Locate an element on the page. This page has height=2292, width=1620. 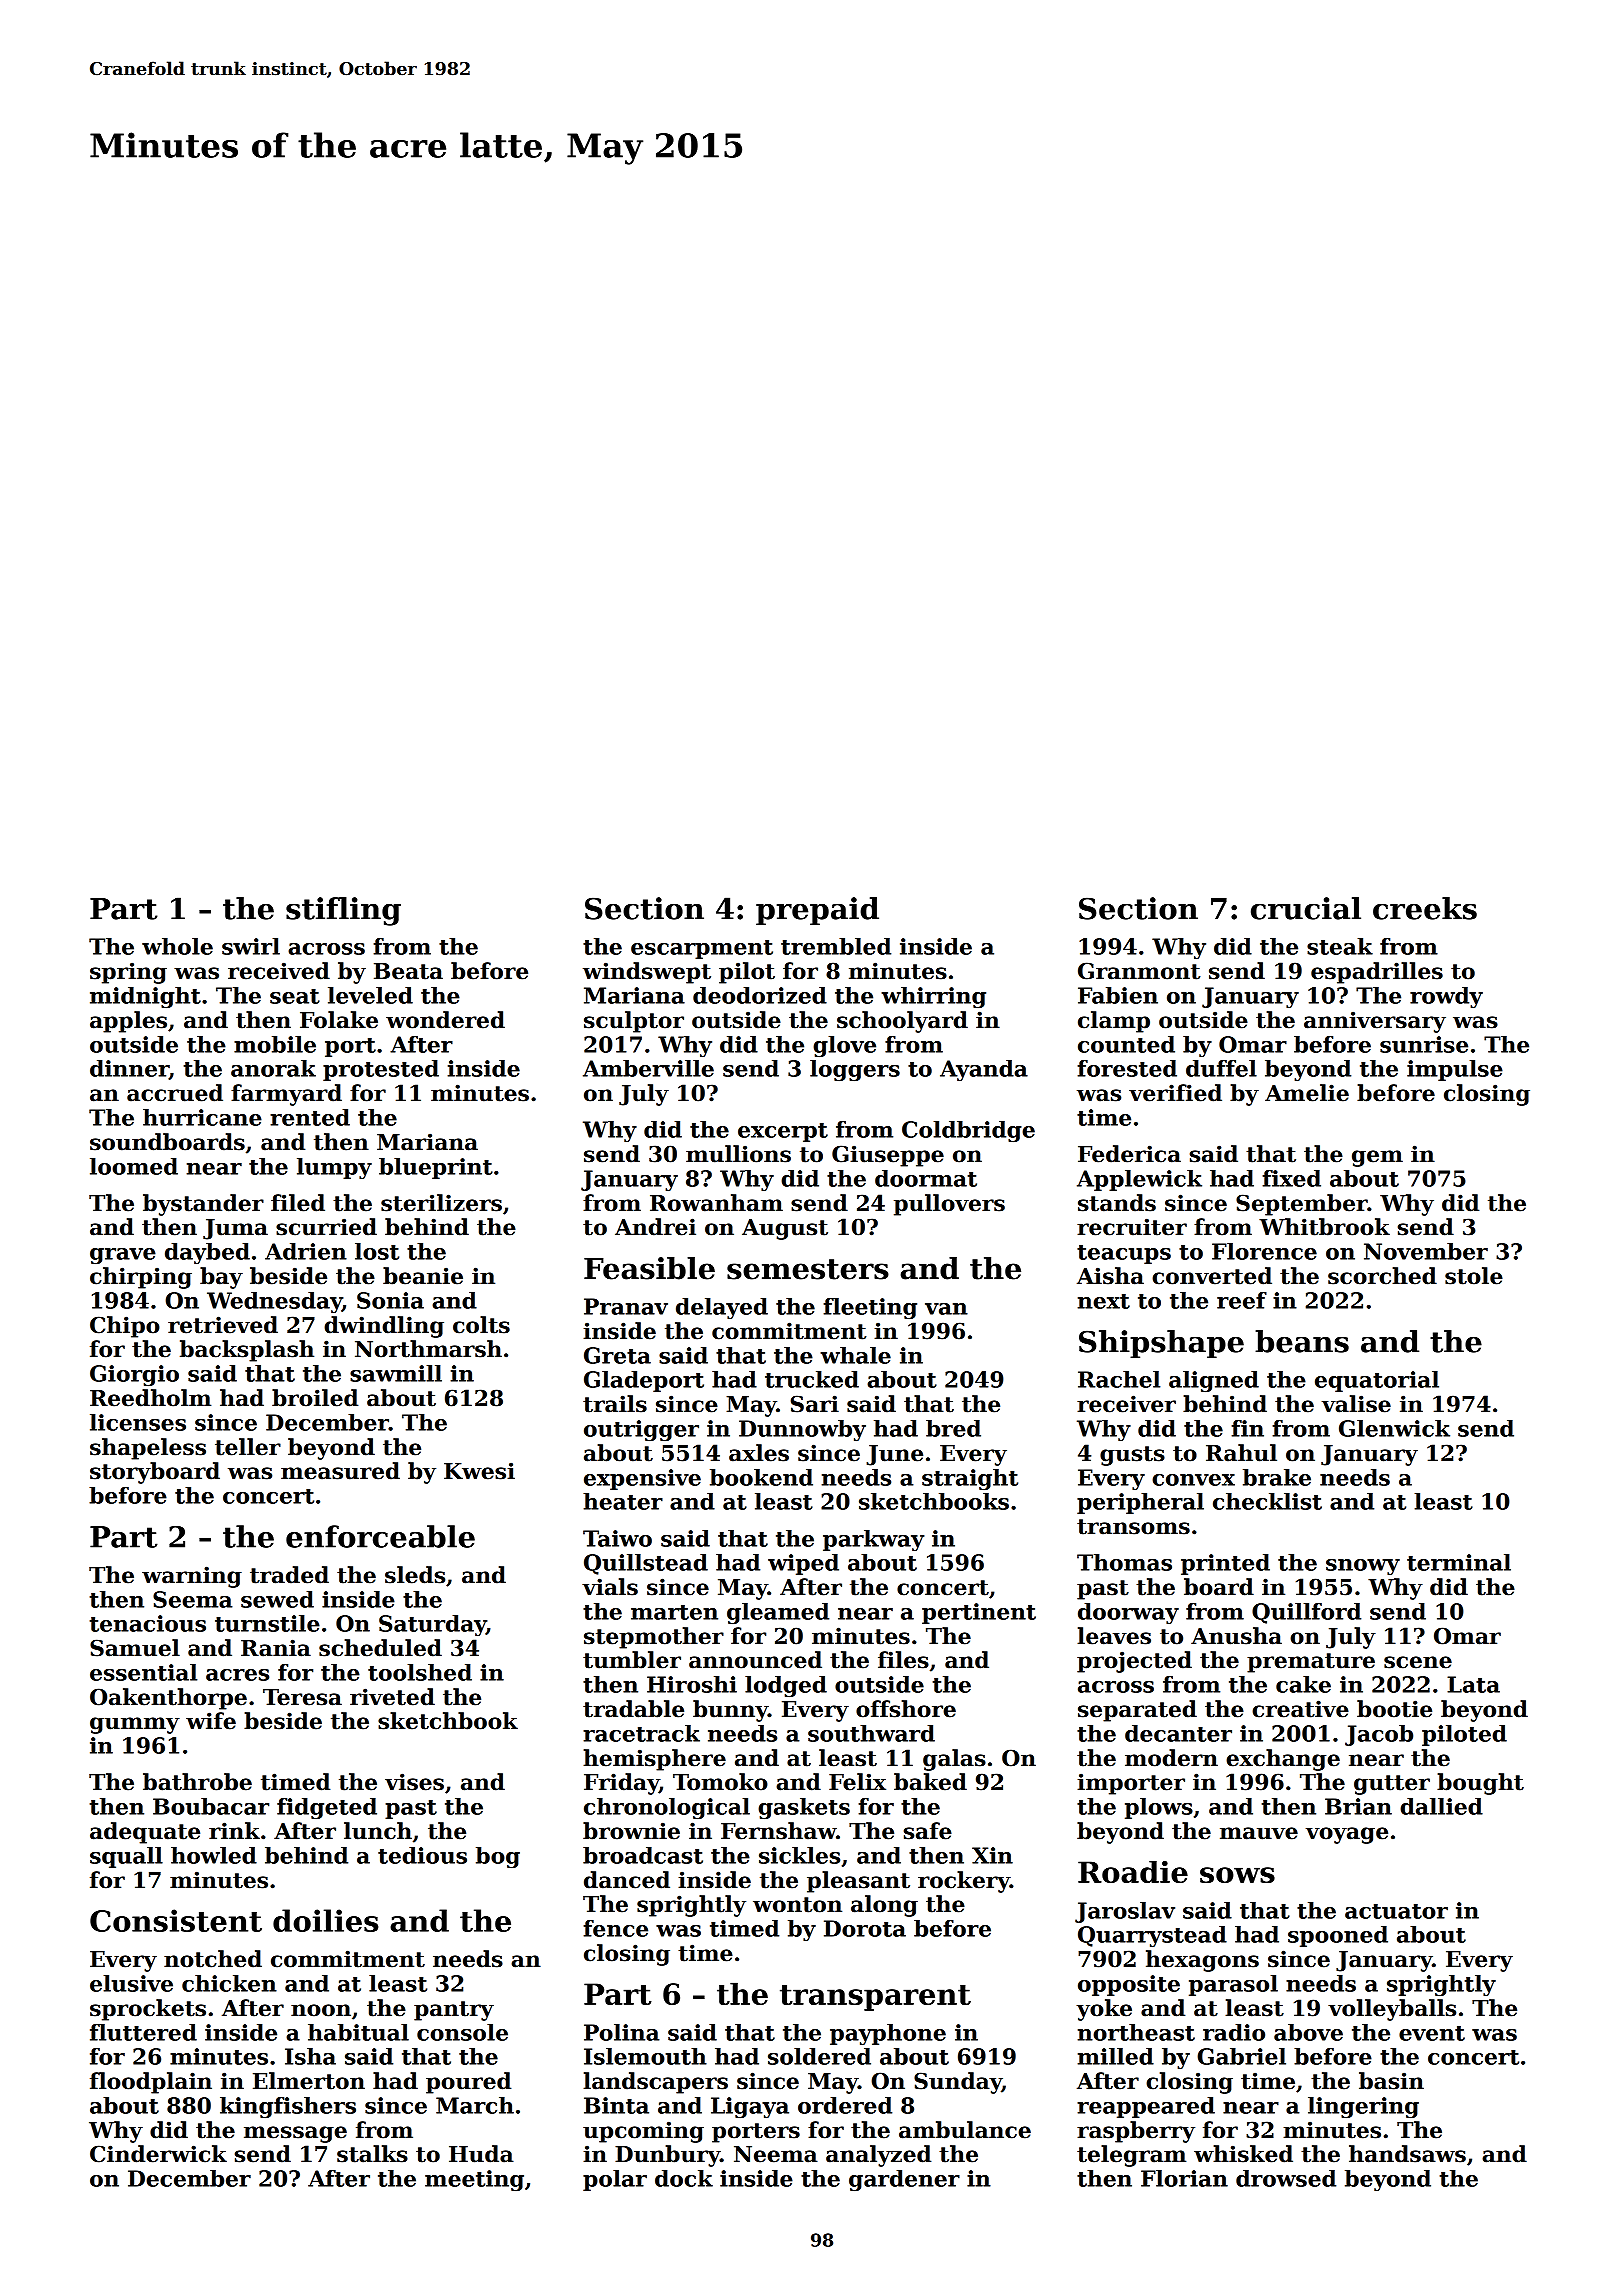
stalks is located at coordinates (372, 2154).
